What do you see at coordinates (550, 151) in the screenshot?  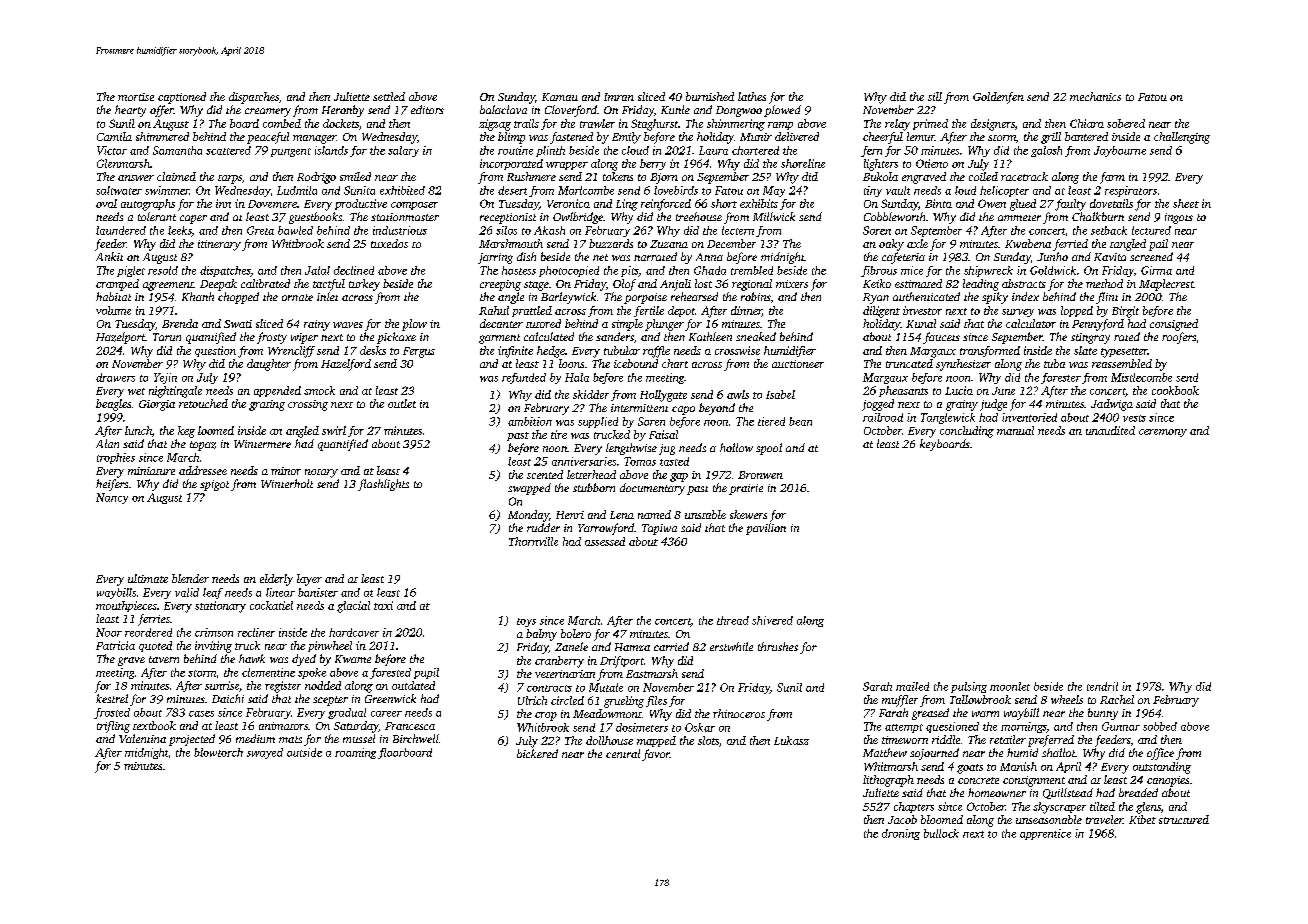 I see `plinth` at bounding box center [550, 151].
